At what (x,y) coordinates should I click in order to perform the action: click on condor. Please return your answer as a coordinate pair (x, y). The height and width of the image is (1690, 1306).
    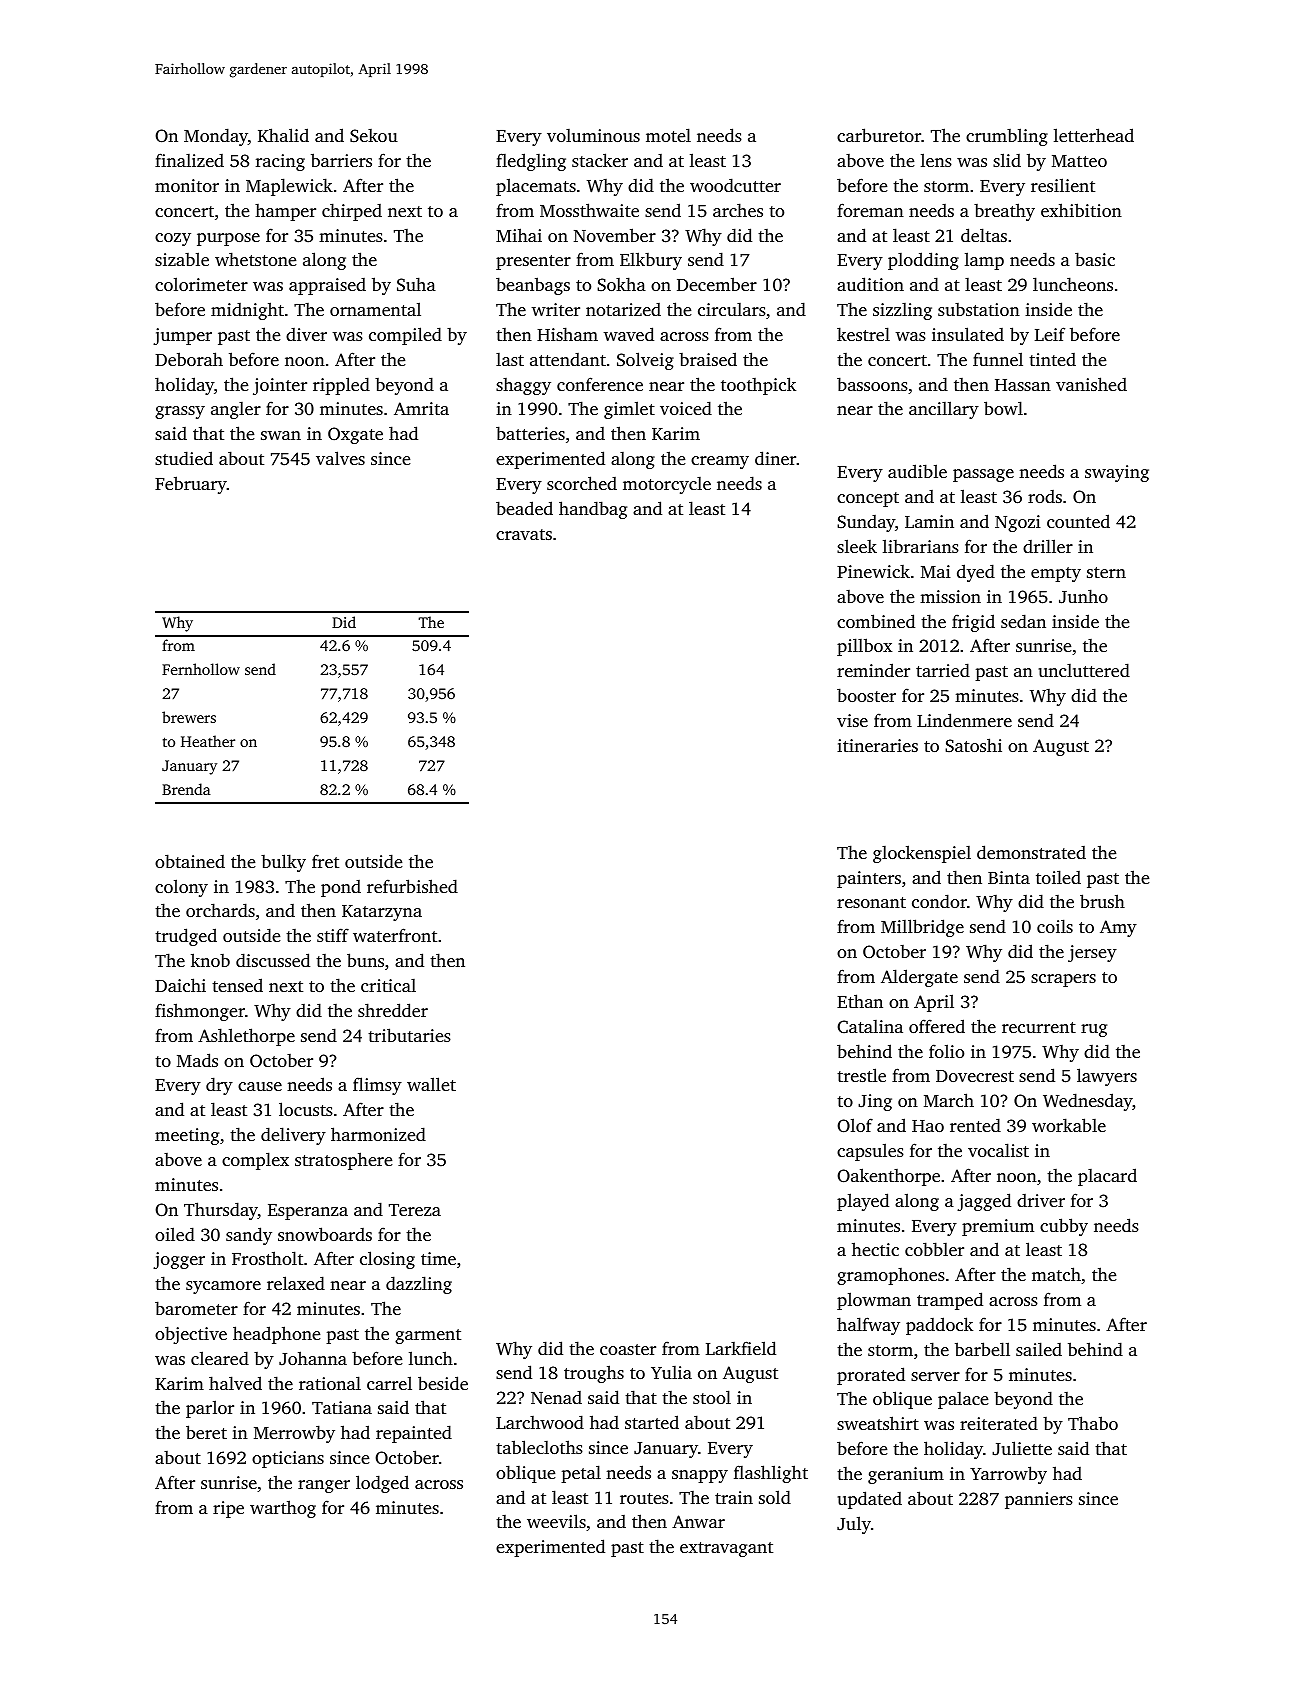
    Looking at the image, I should click on (939, 901).
